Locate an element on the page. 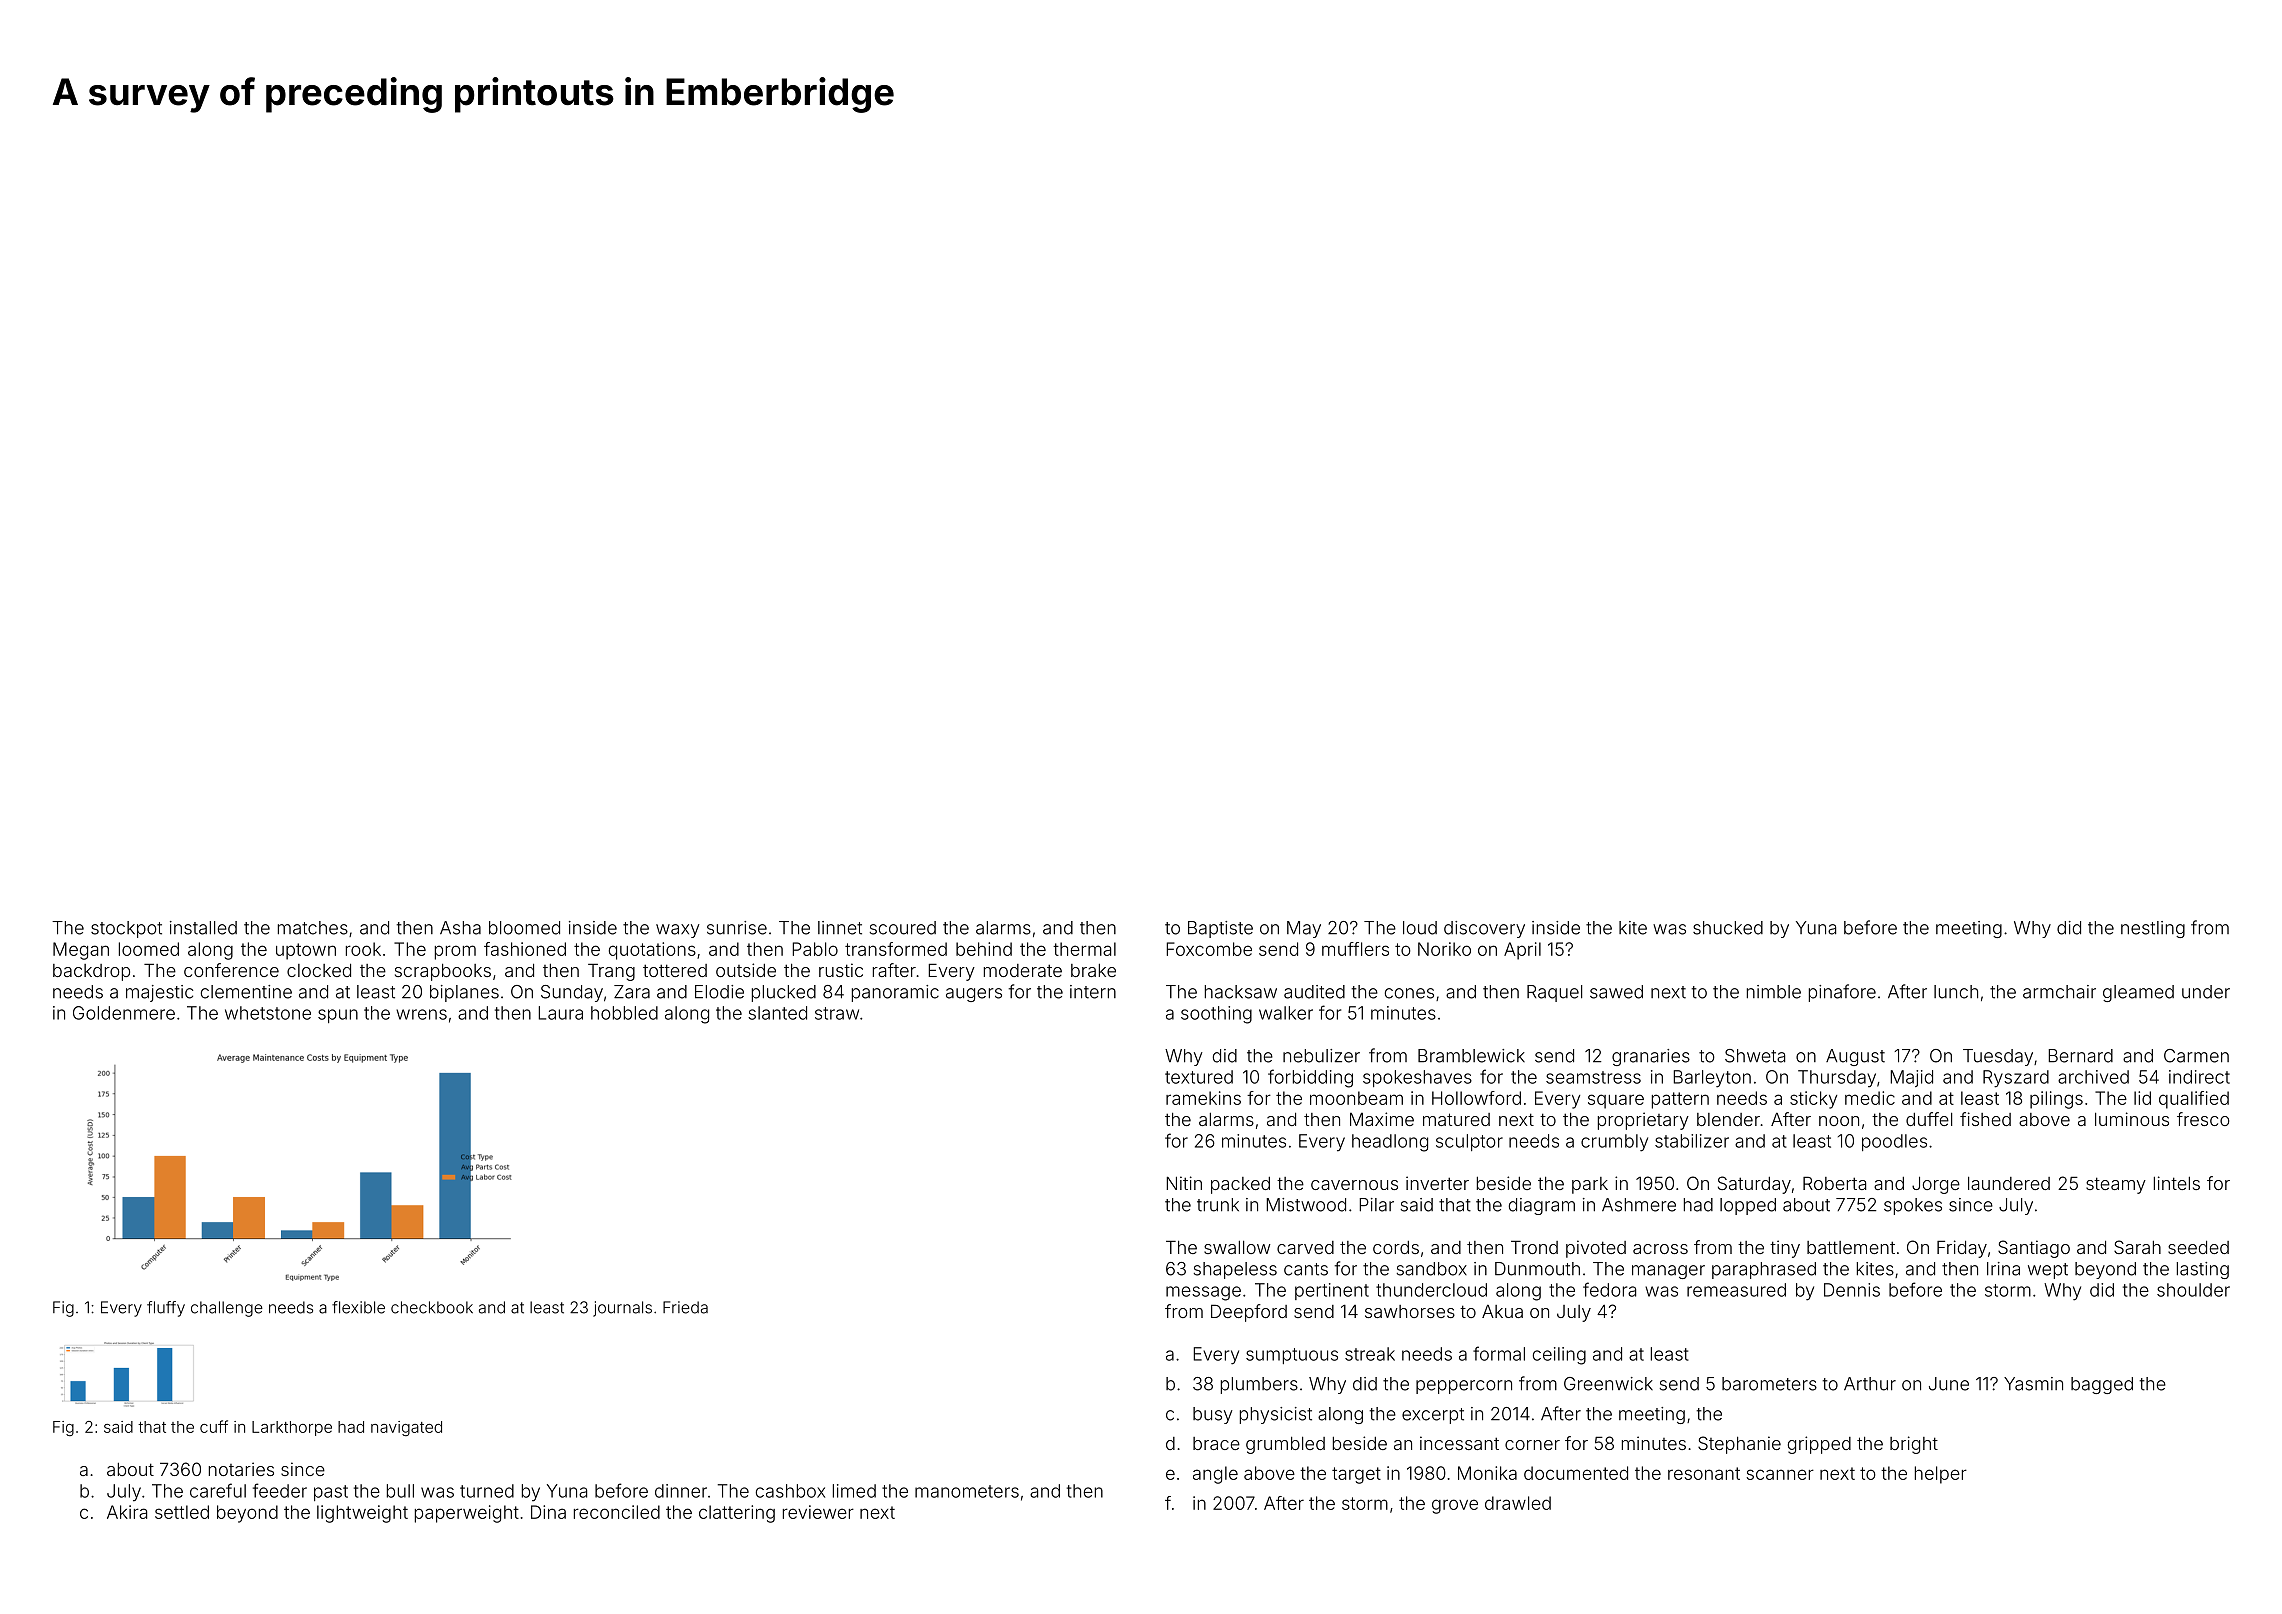  nestling is located at coordinates (2153, 929).
